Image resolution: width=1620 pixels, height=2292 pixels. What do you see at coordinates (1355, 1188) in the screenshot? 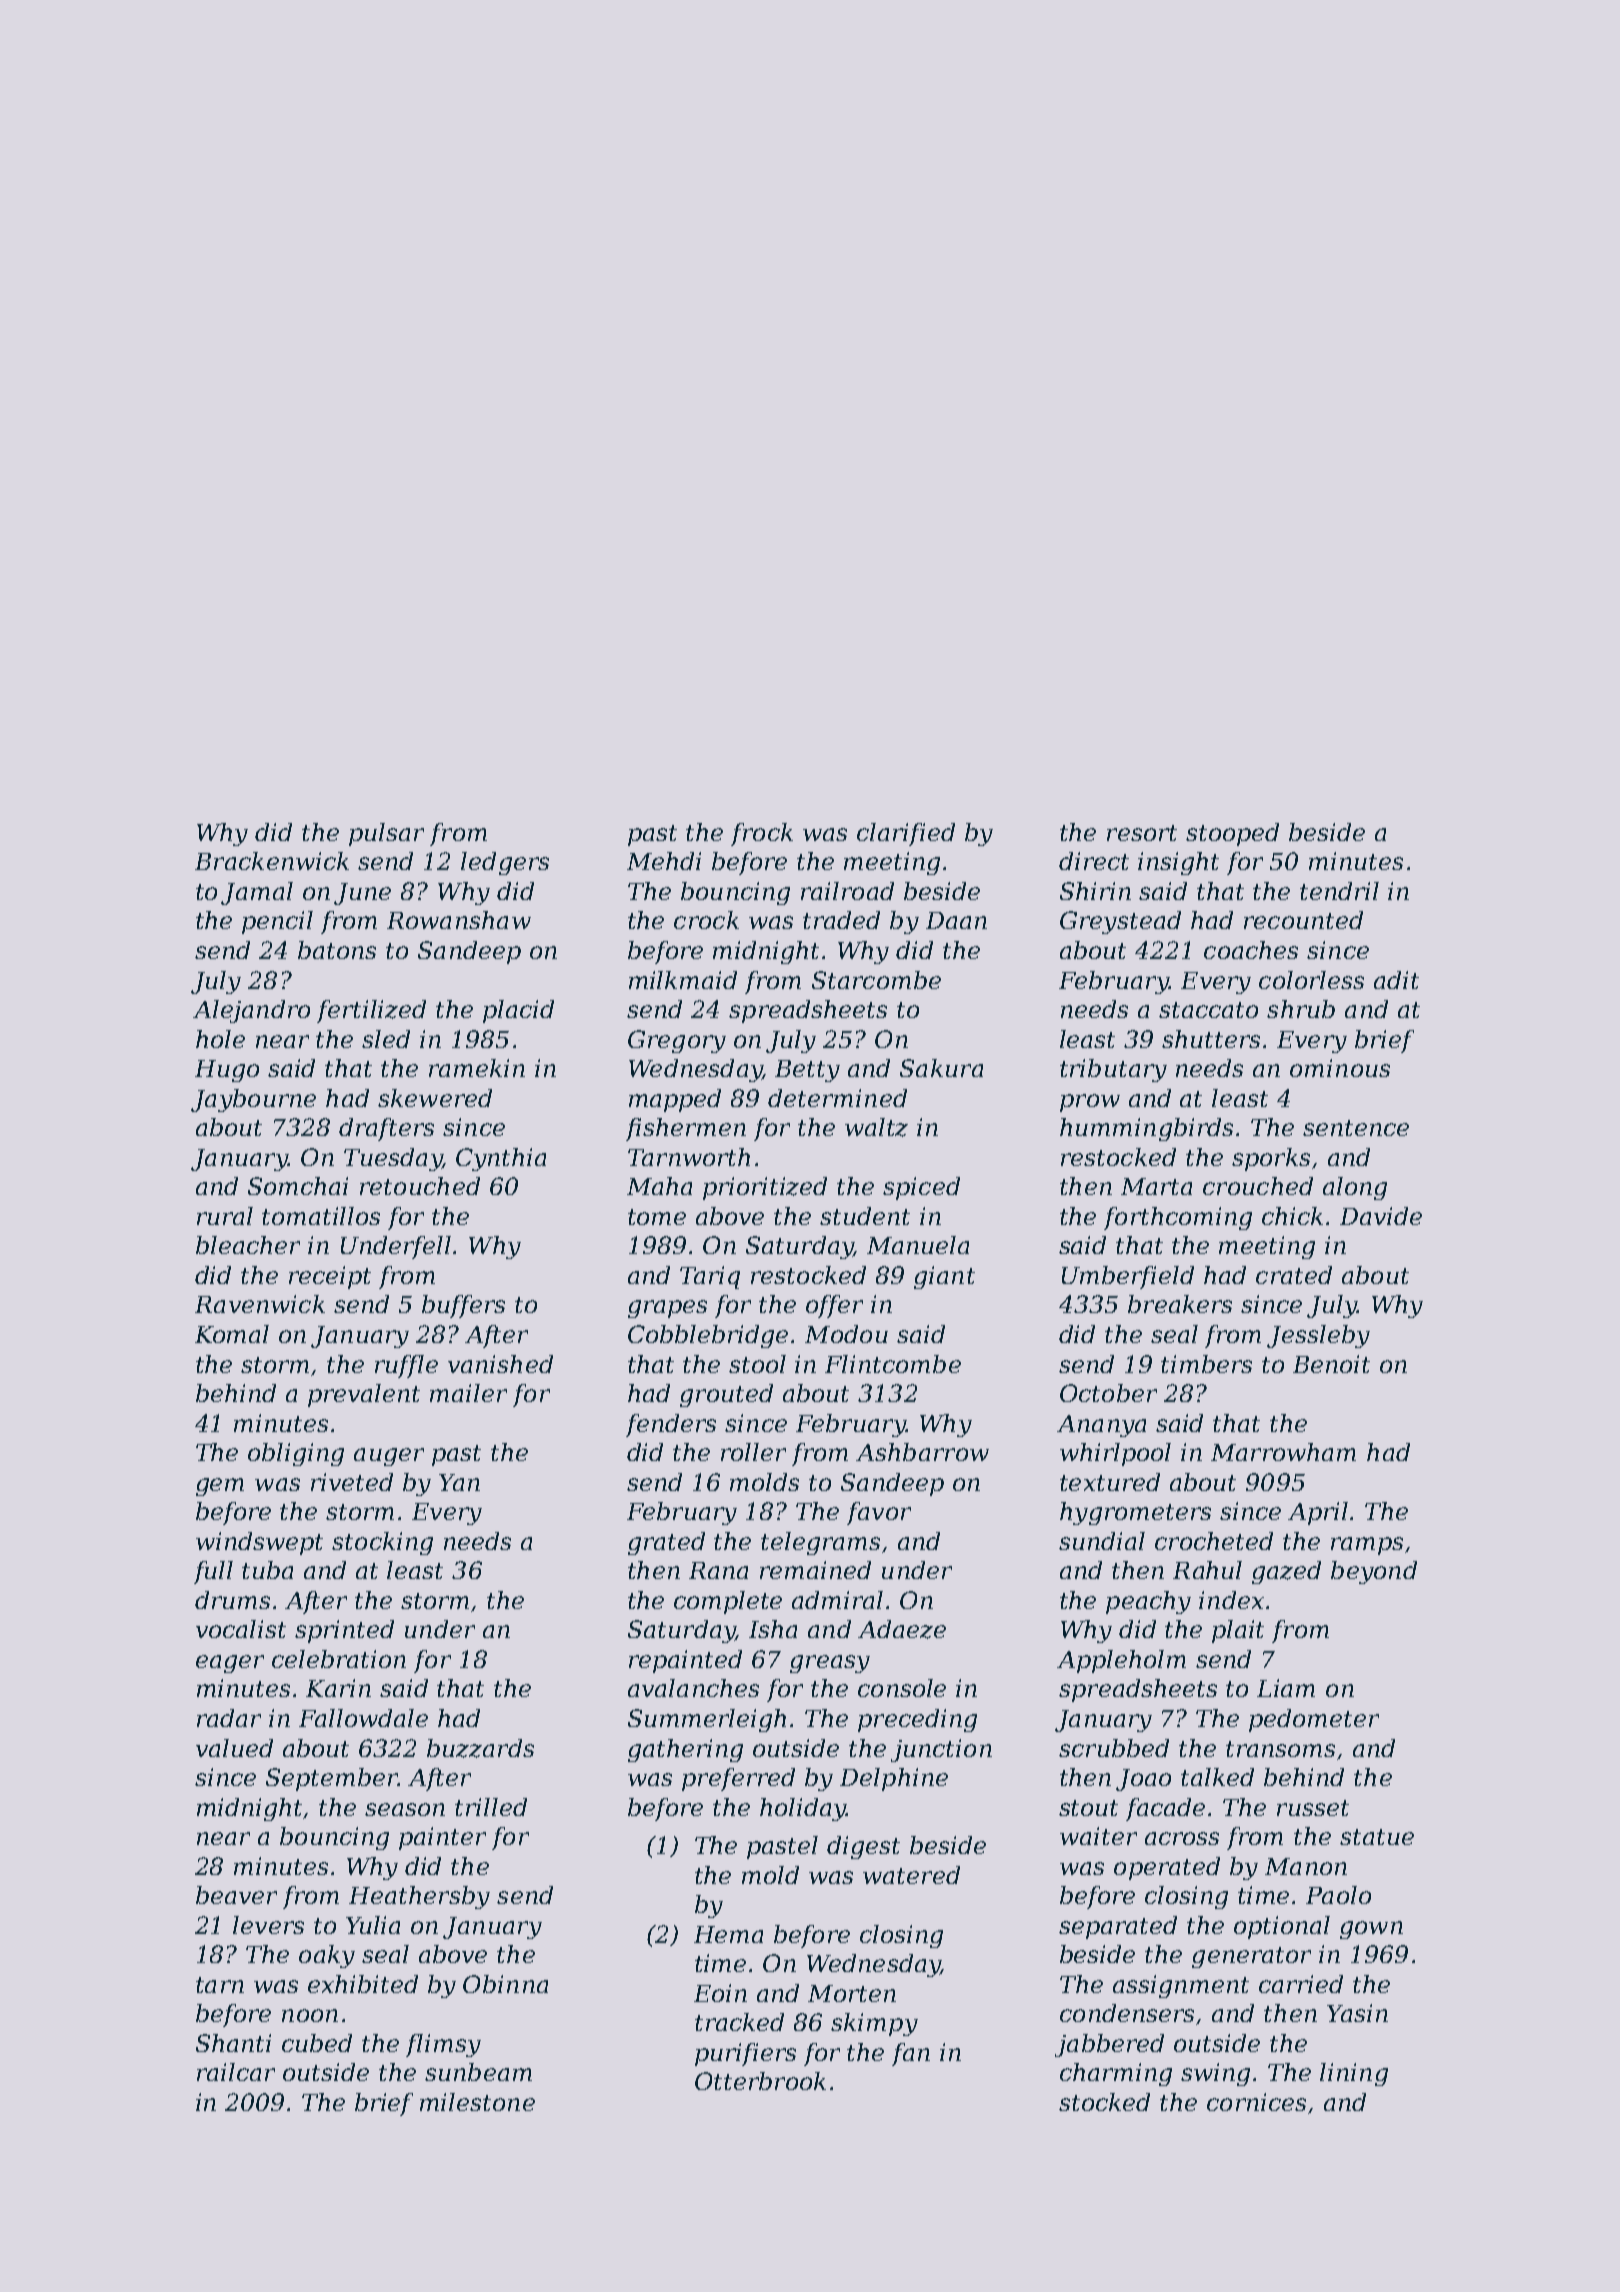
I see `along` at bounding box center [1355, 1188].
